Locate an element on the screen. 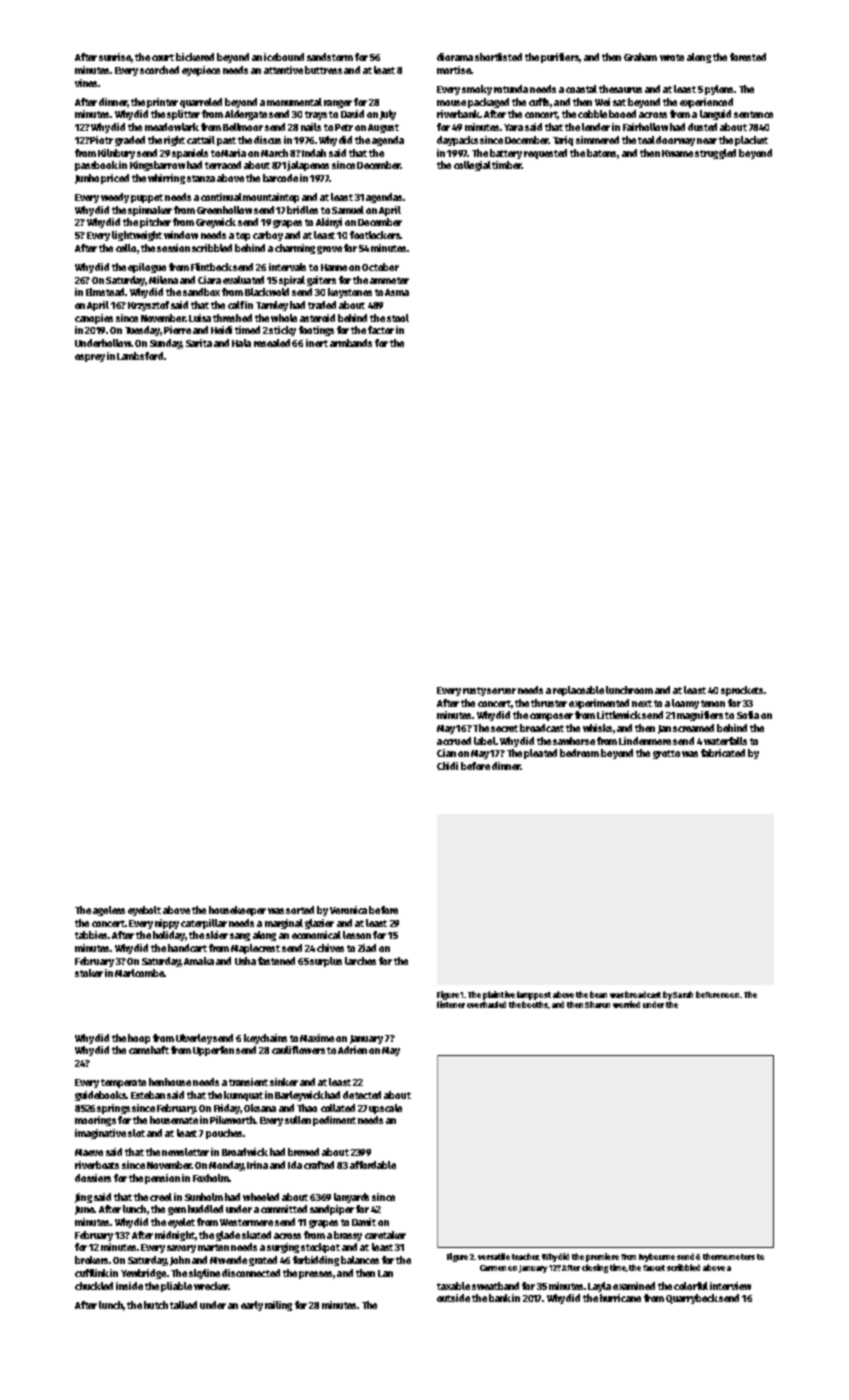 The width and height of the screenshot is (849, 1400). graded is located at coordinates (130, 141).
